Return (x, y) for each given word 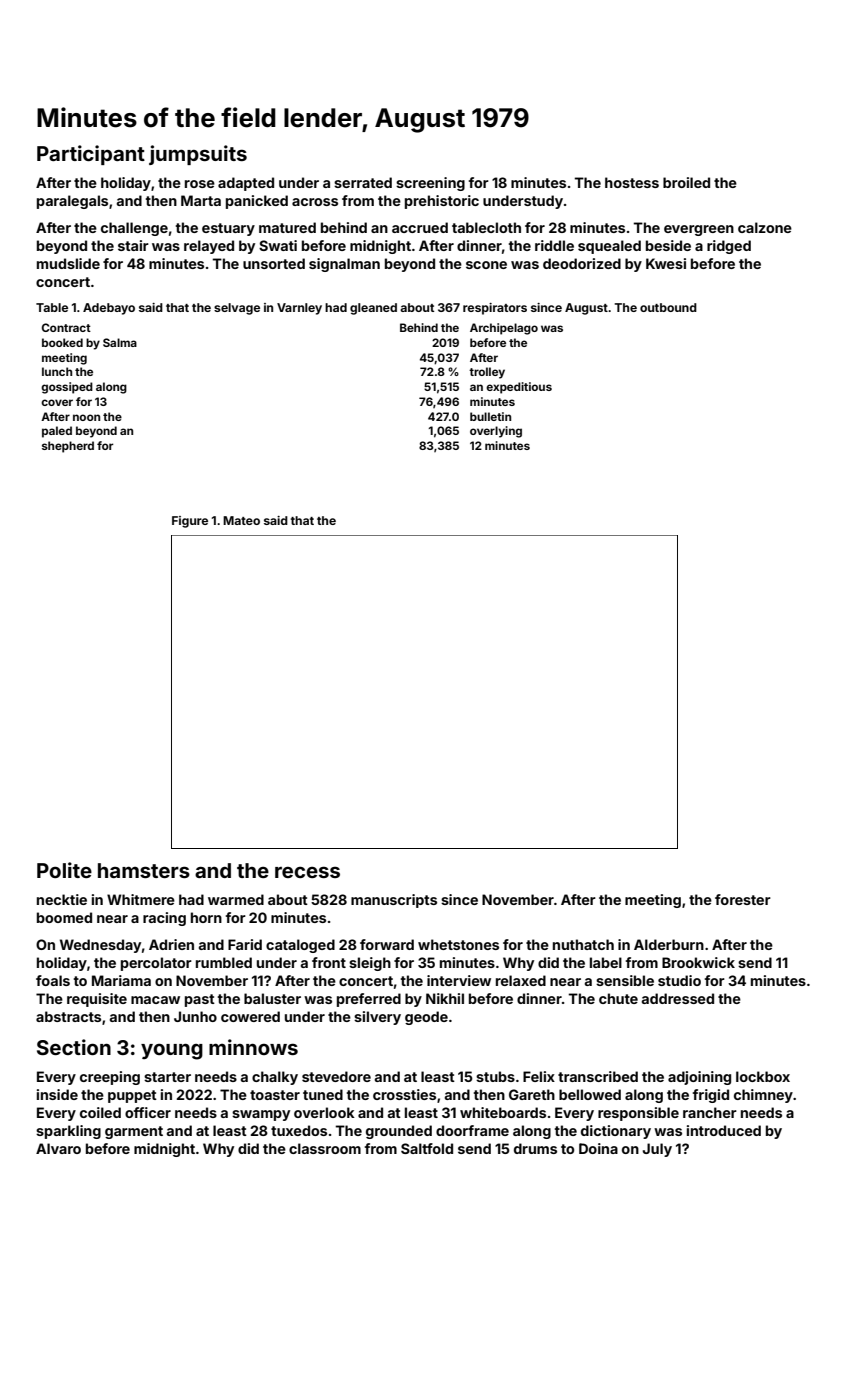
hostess (632, 182)
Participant (91, 155)
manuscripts (394, 901)
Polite (64, 870)
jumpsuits (198, 155)
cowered (250, 1016)
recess (307, 872)
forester (743, 899)
